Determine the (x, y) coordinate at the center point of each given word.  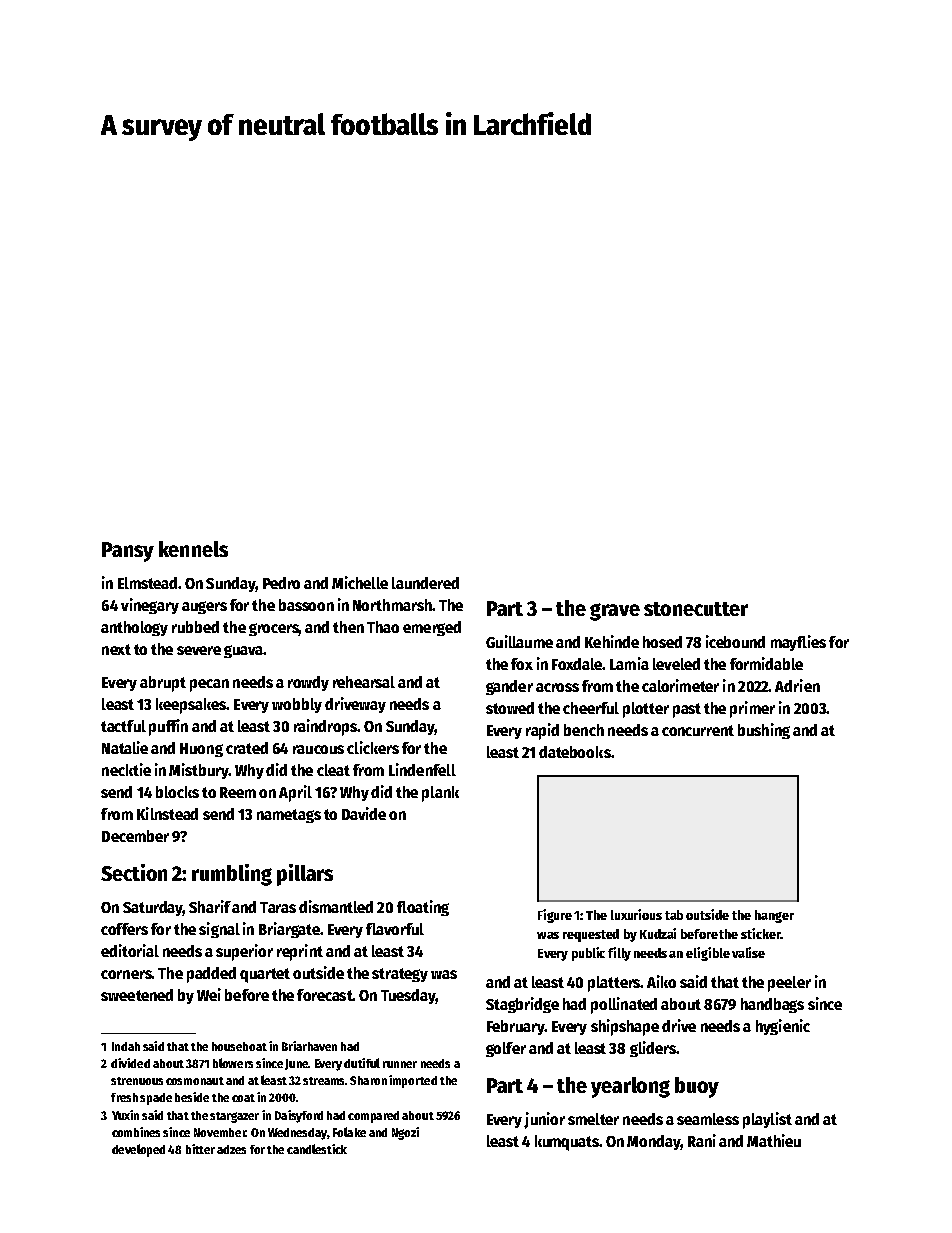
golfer (506, 1049)
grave (615, 612)
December (135, 836)
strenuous (137, 1081)
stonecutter (696, 609)
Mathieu (774, 1140)
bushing (764, 731)
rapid (542, 731)
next (116, 649)
